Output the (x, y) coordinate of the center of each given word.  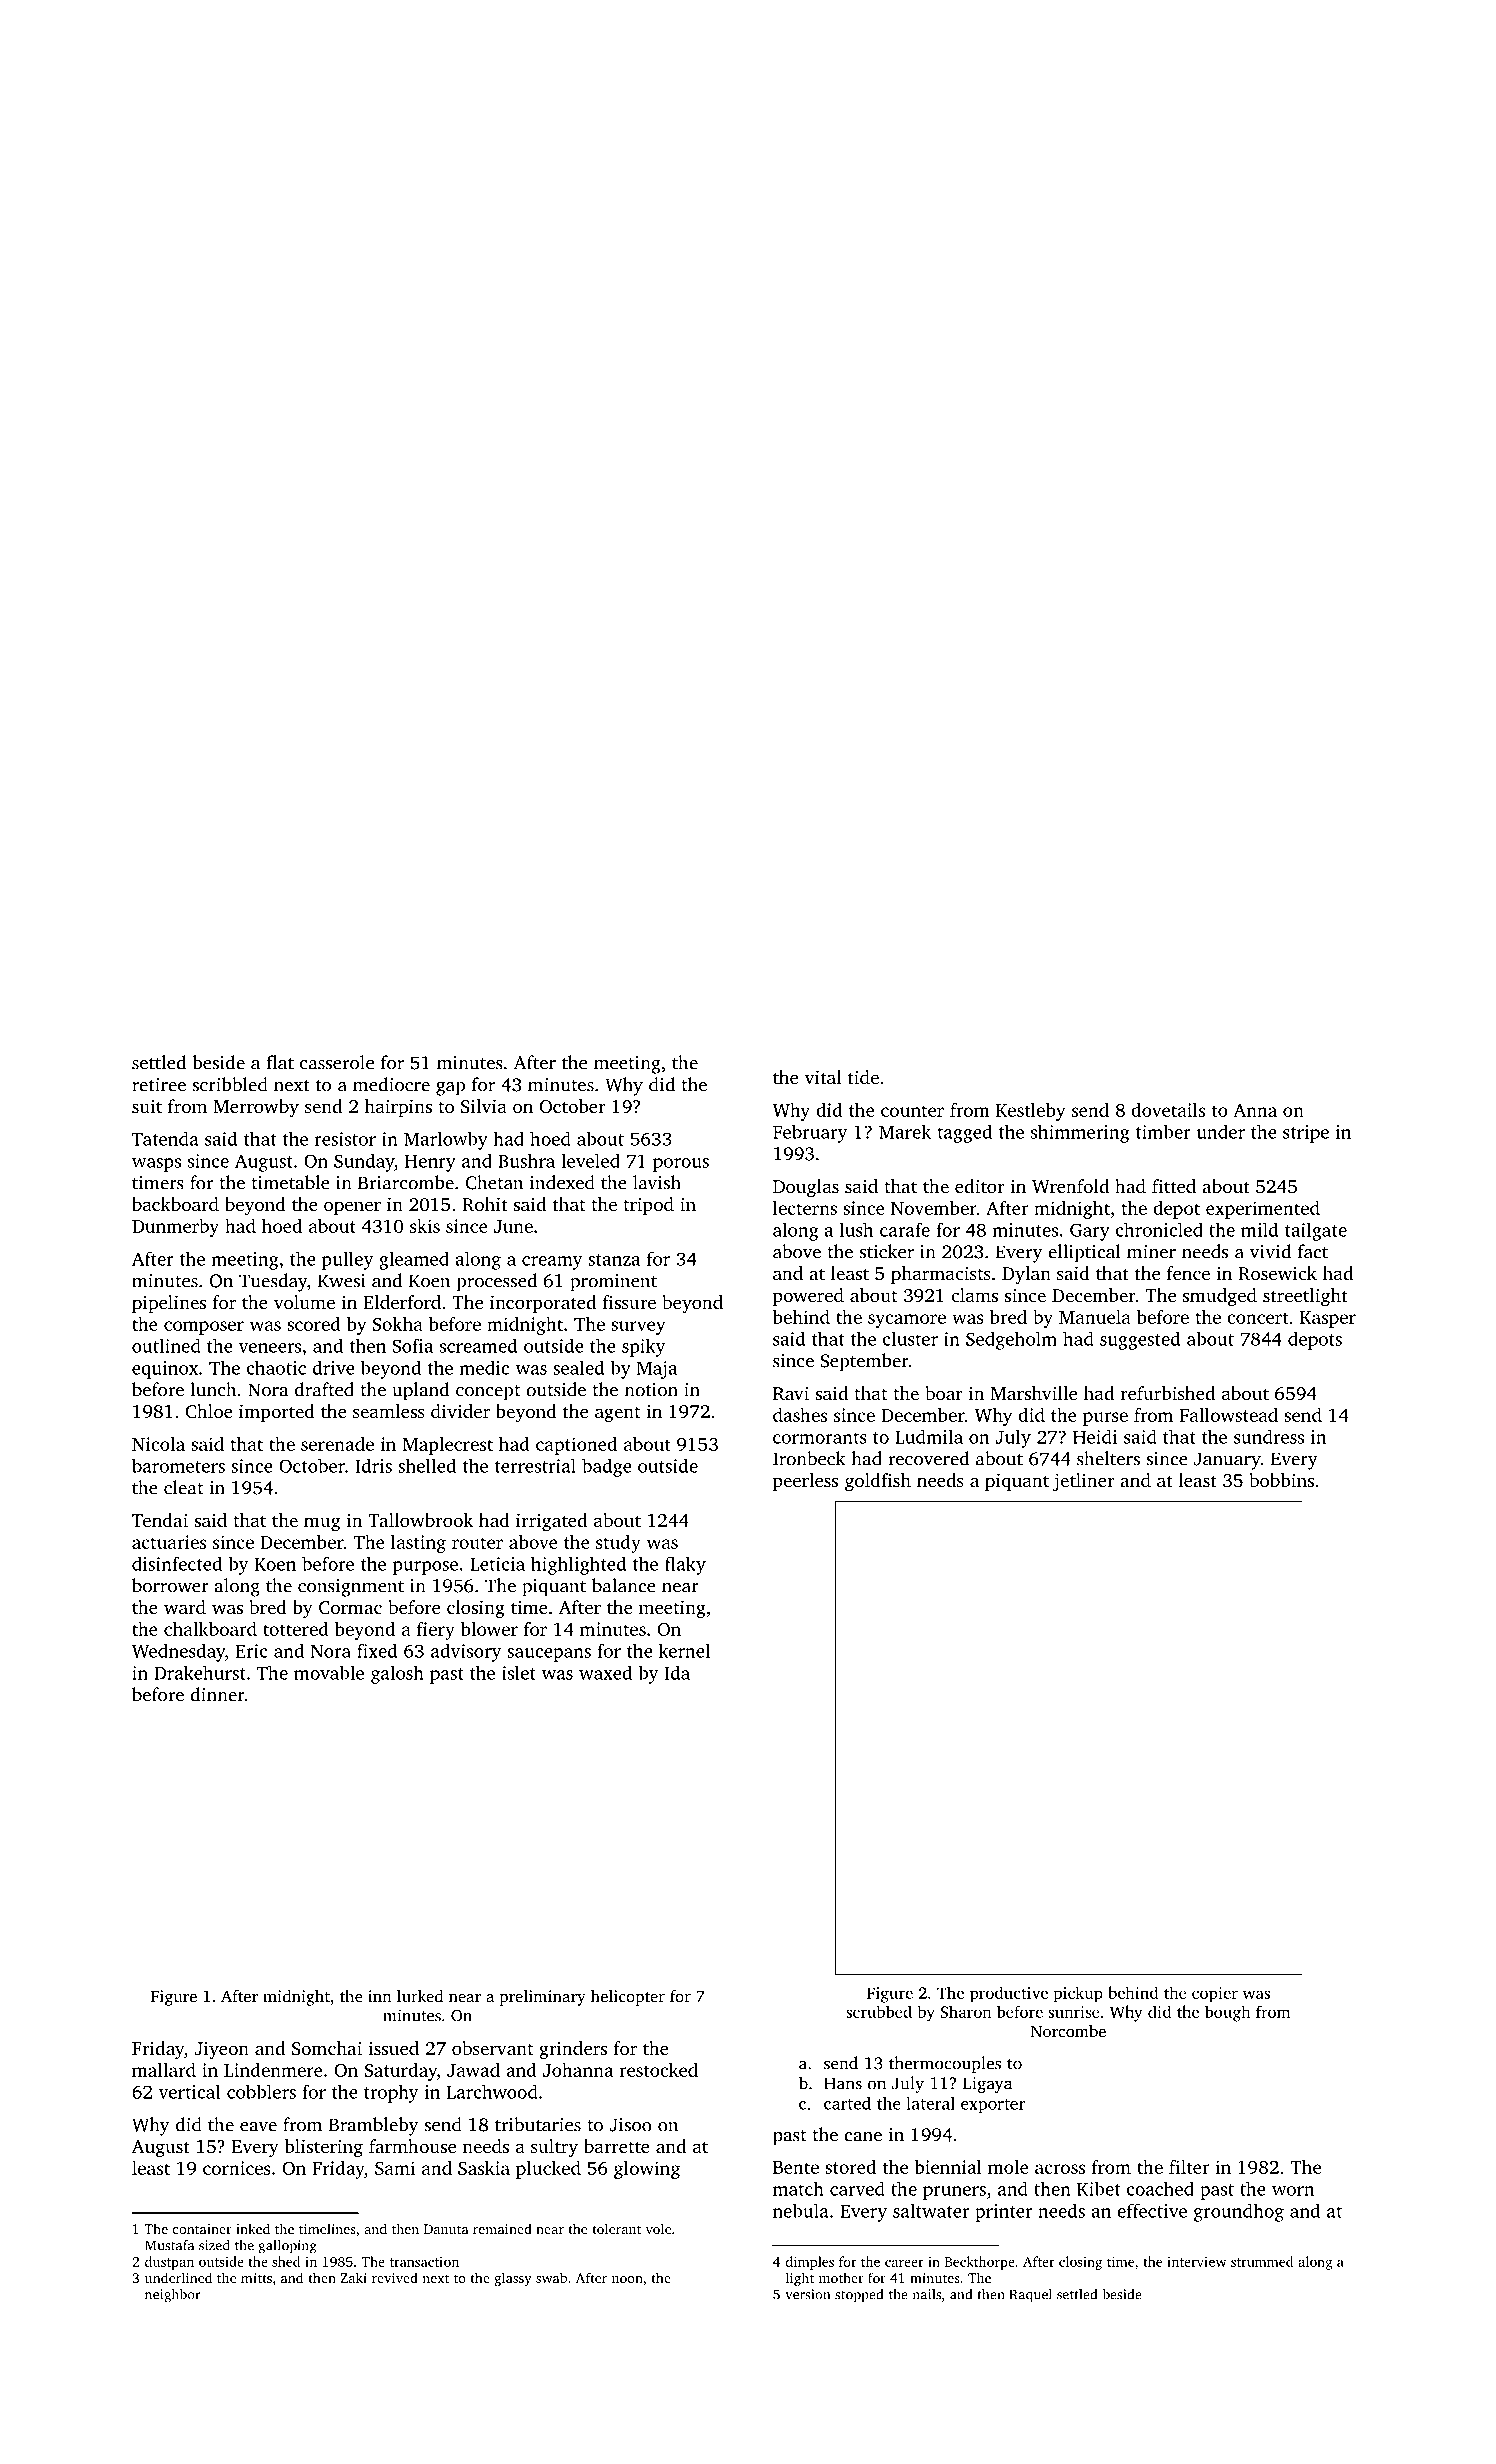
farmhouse (412, 2146)
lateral (930, 2103)
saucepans (549, 1655)
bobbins (1281, 1480)
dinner (217, 1694)
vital (823, 1077)
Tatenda (165, 1139)
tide (863, 1077)
